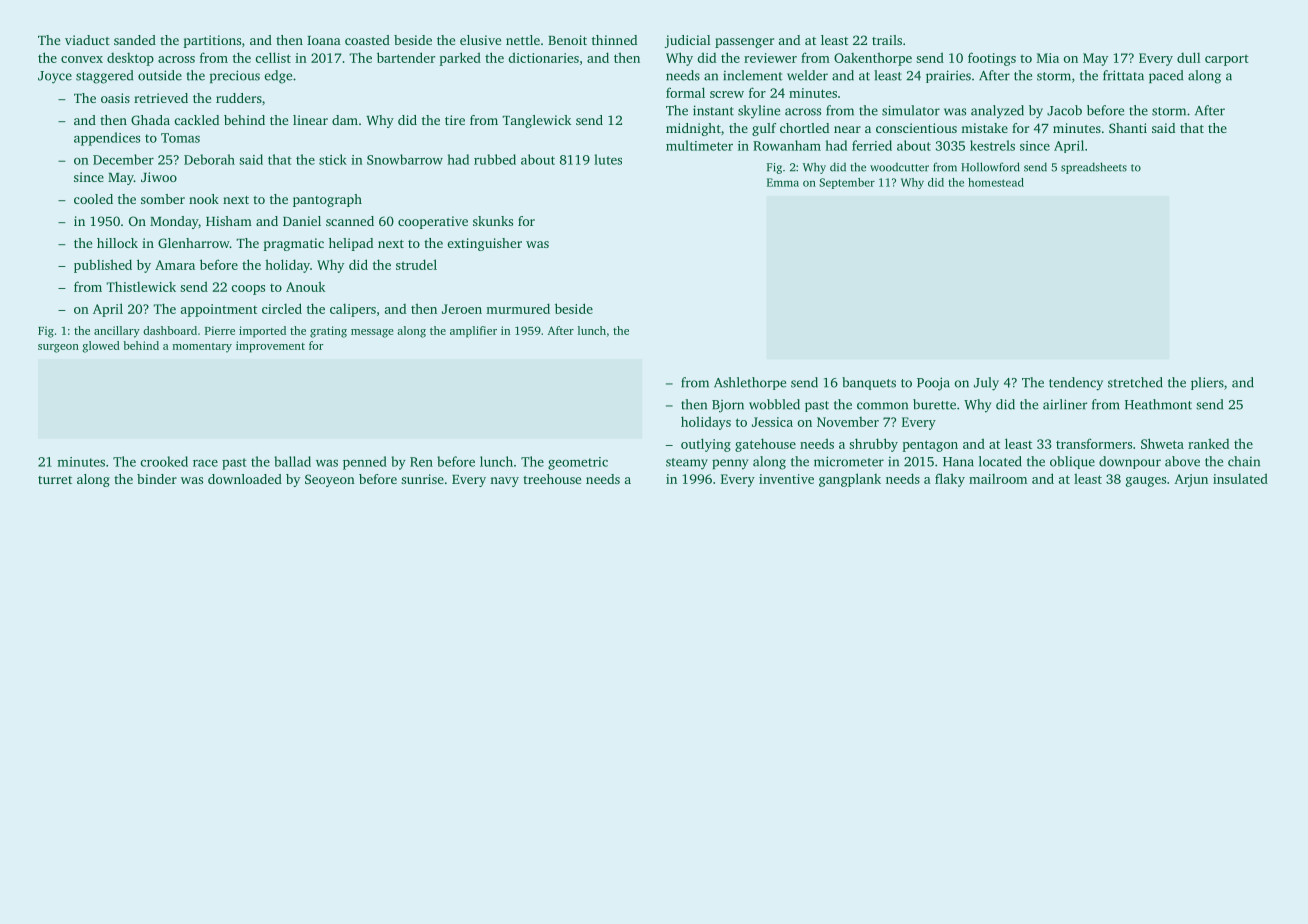 The width and height of the screenshot is (1308, 924). What do you see at coordinates (770, 58) in the screenshot?
I see `reviewer` at bounding box center [770, 58].
